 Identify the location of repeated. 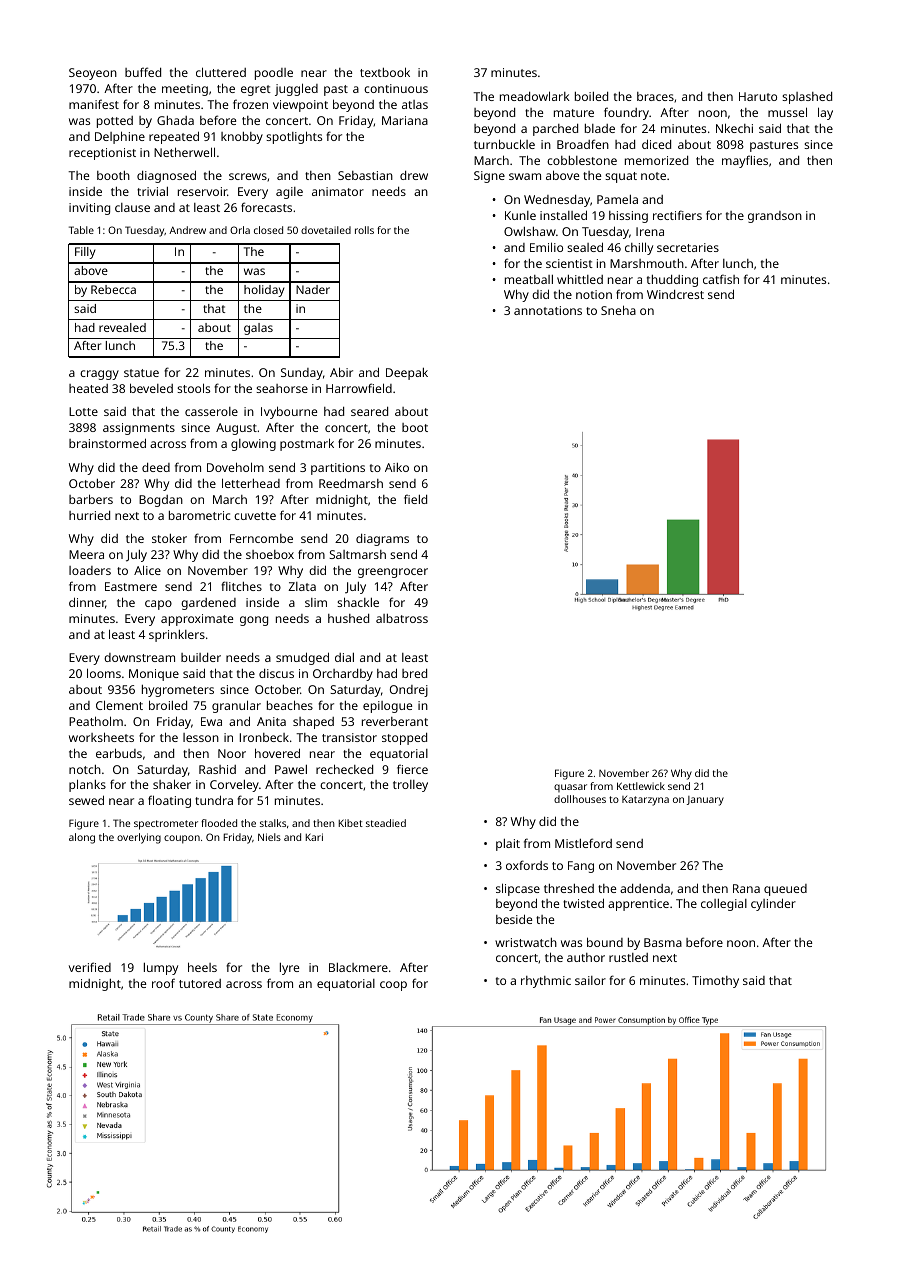
(174, 137).
